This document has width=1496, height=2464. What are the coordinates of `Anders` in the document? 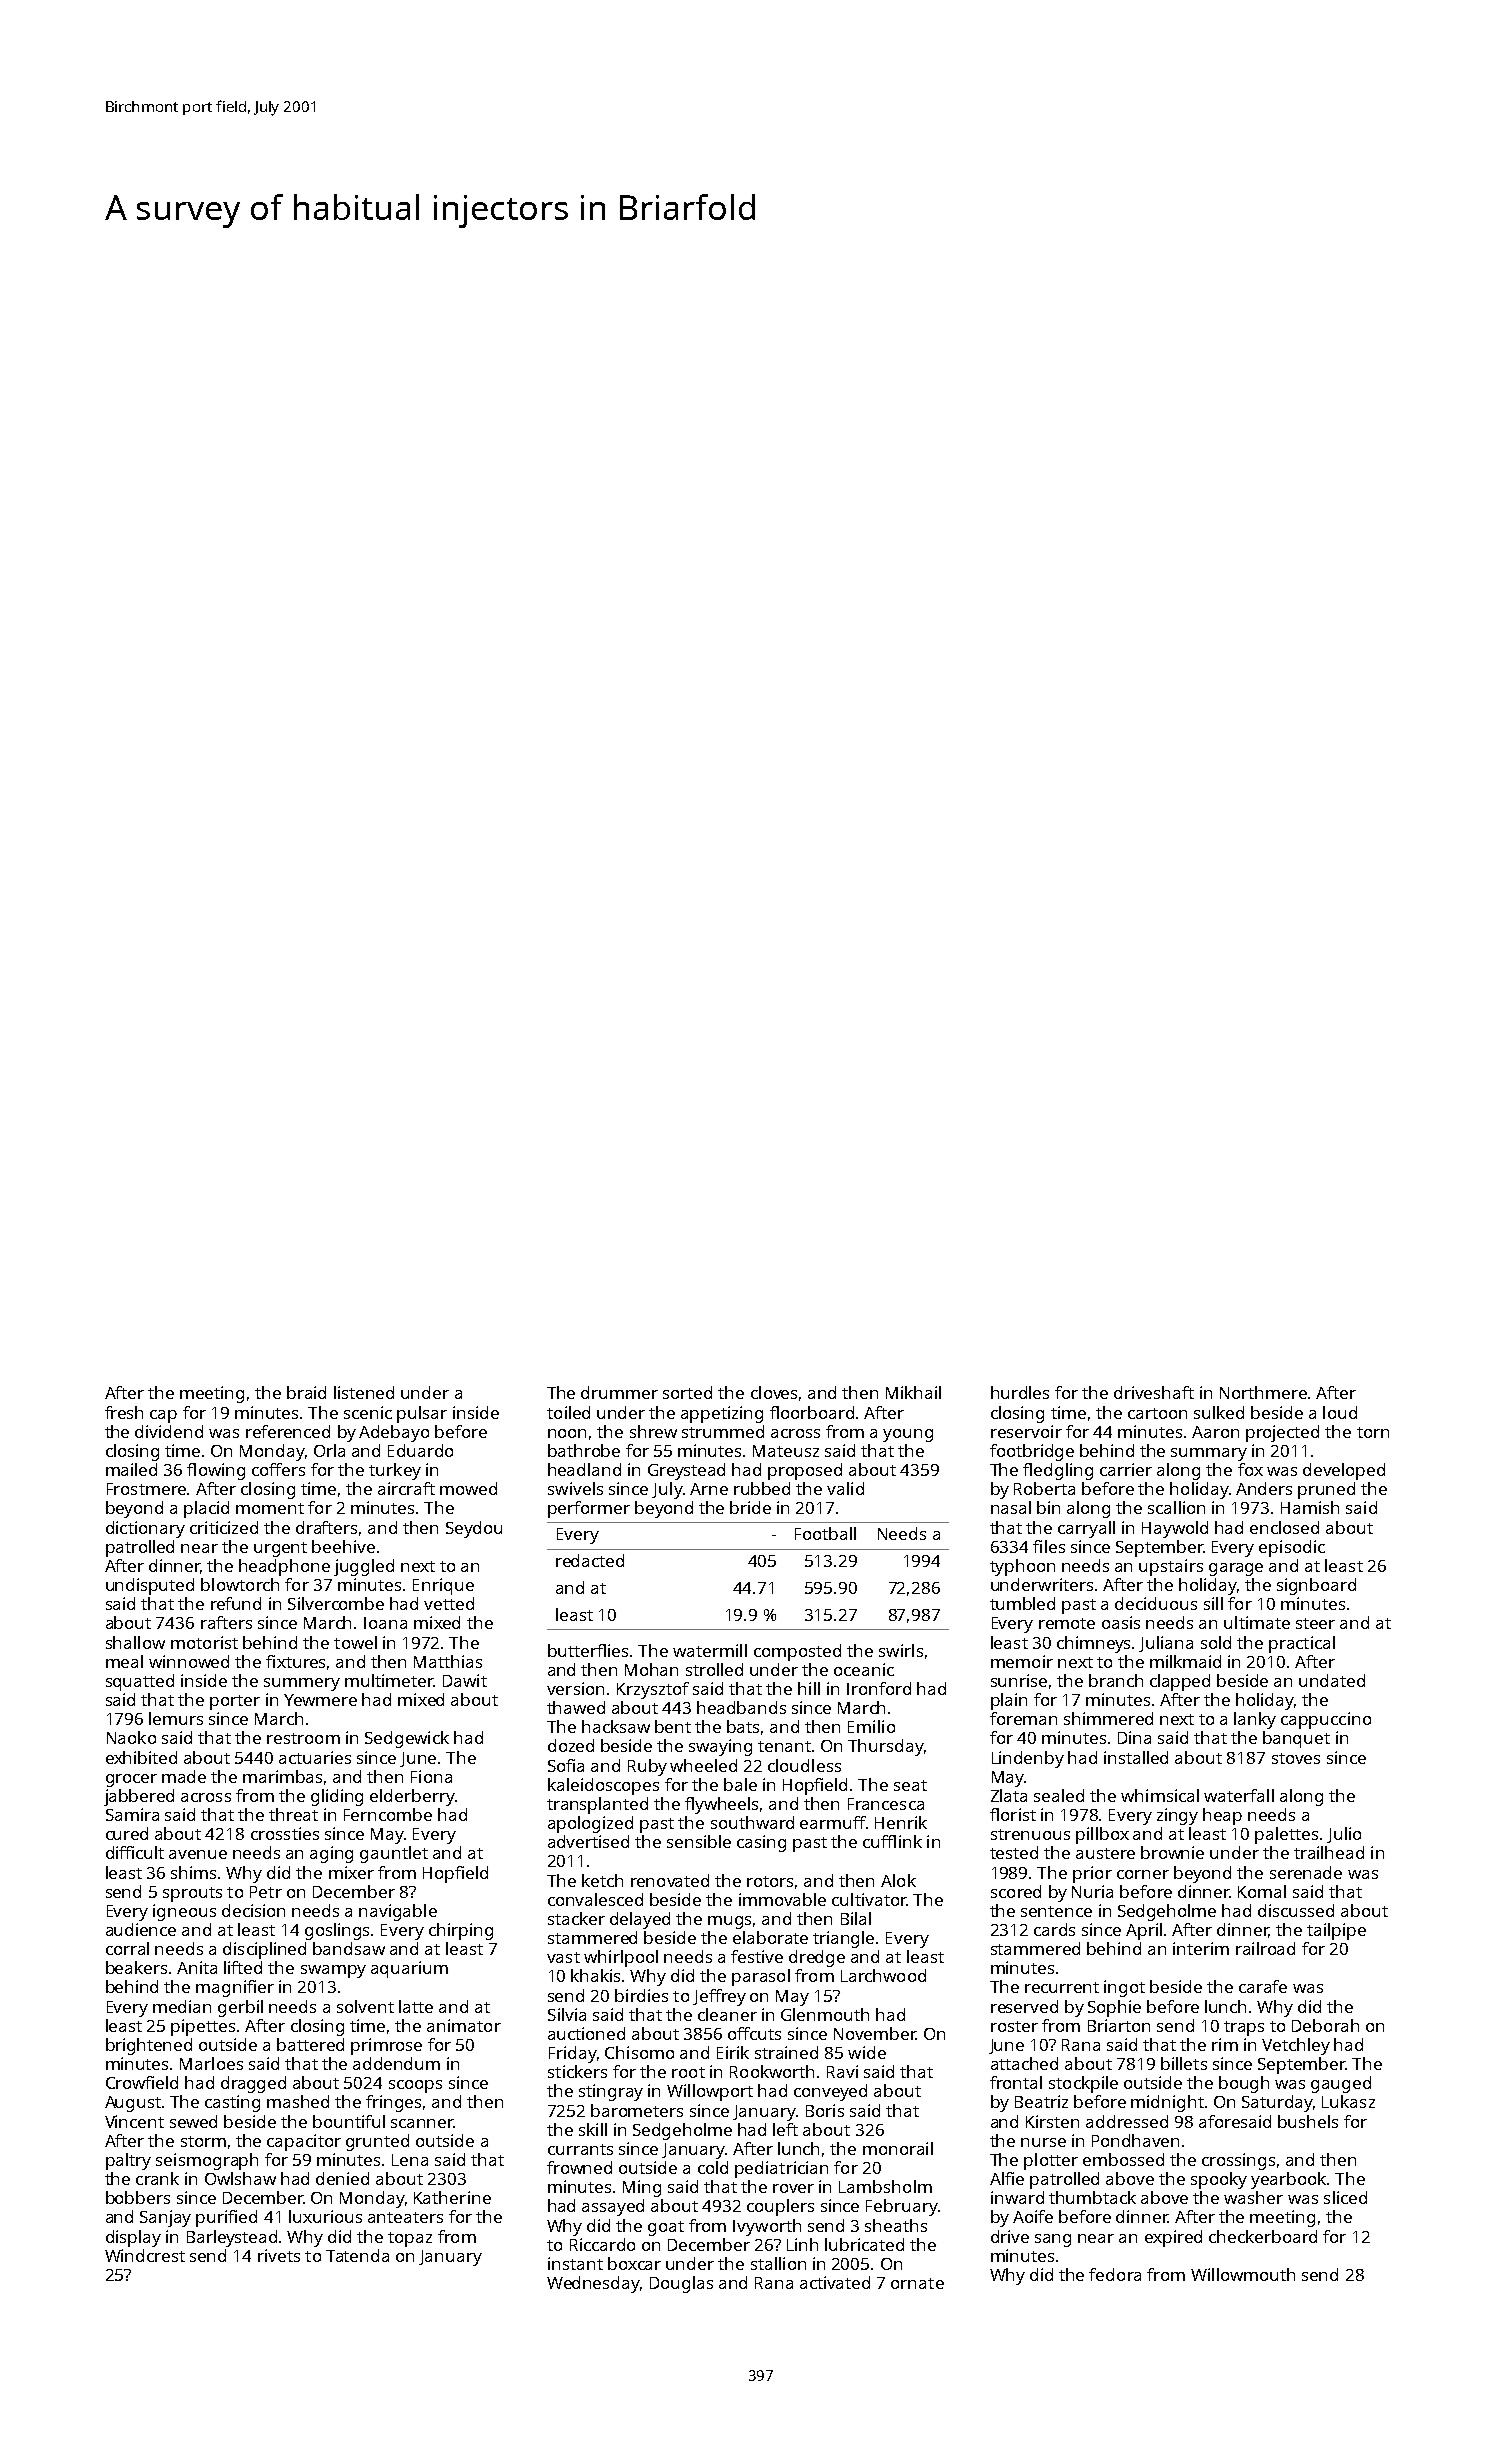 It's located at (1264, 1488).
